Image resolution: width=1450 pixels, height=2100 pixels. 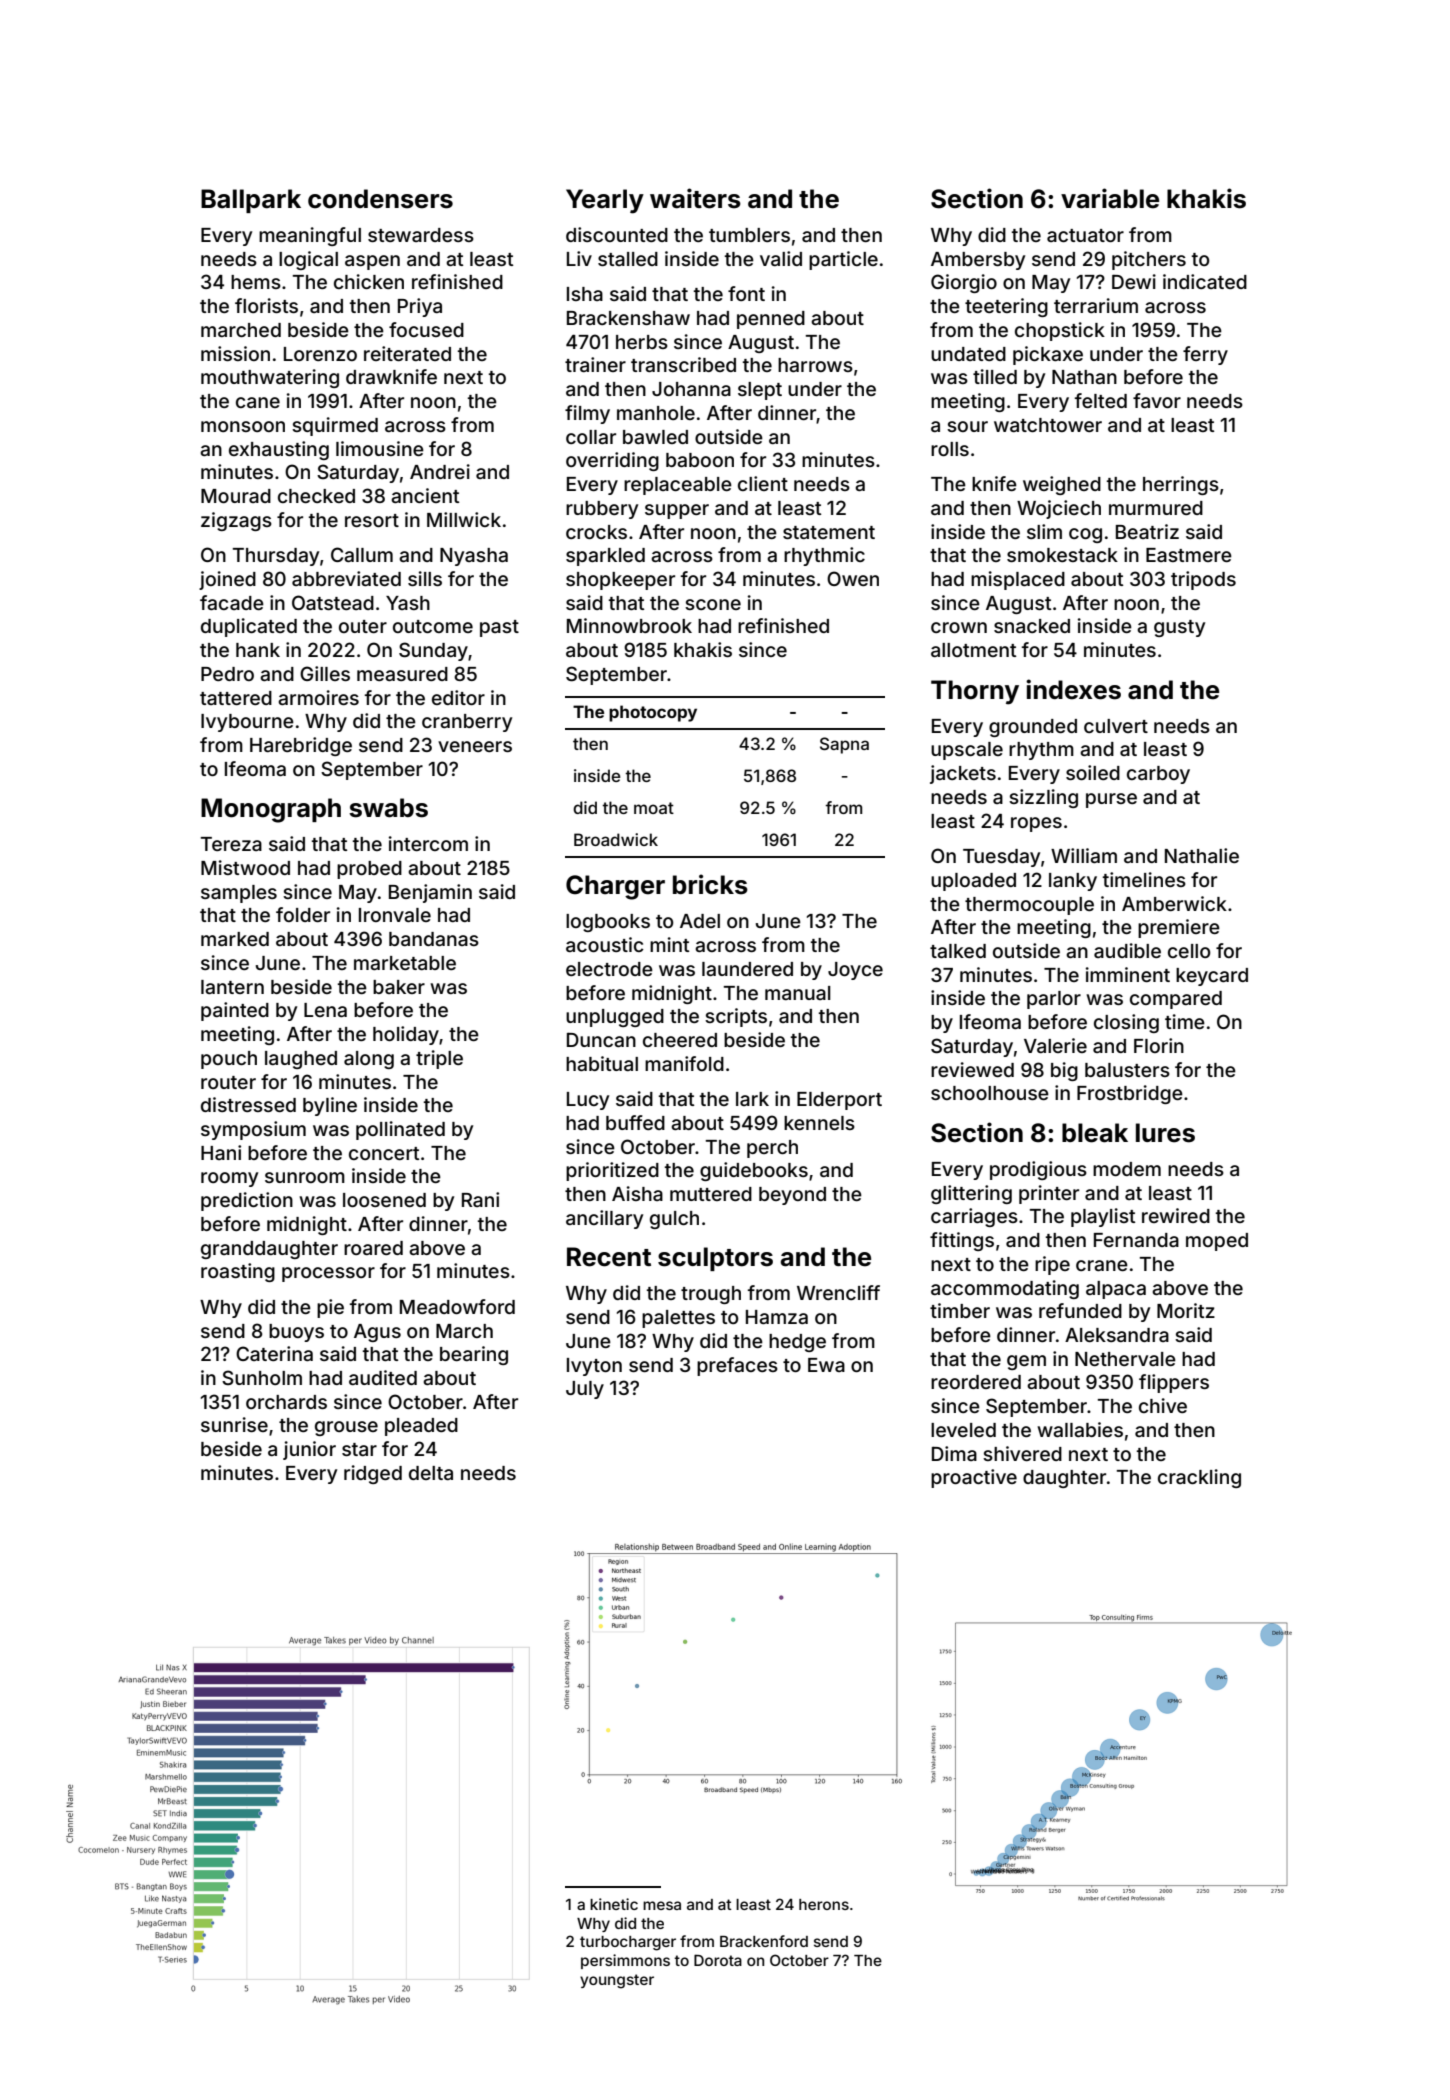 What do you see at coordinates (1103, 1217) in the page?
I see `playlist` at bounding box center [1103, 1217].
